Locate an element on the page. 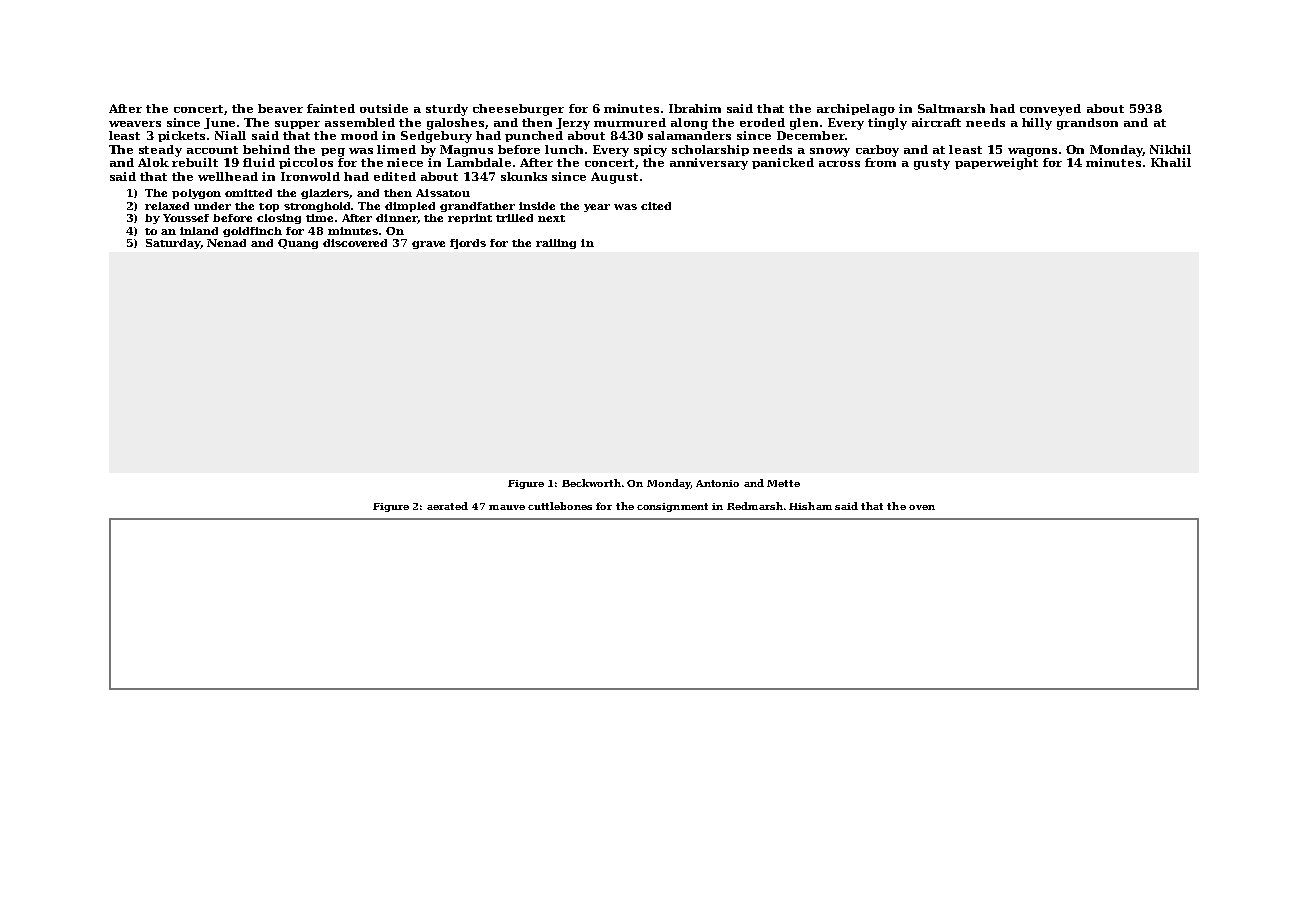 The height and width of the page is (924, 1308). Ibrahim is located at coordinates (695, 108).
